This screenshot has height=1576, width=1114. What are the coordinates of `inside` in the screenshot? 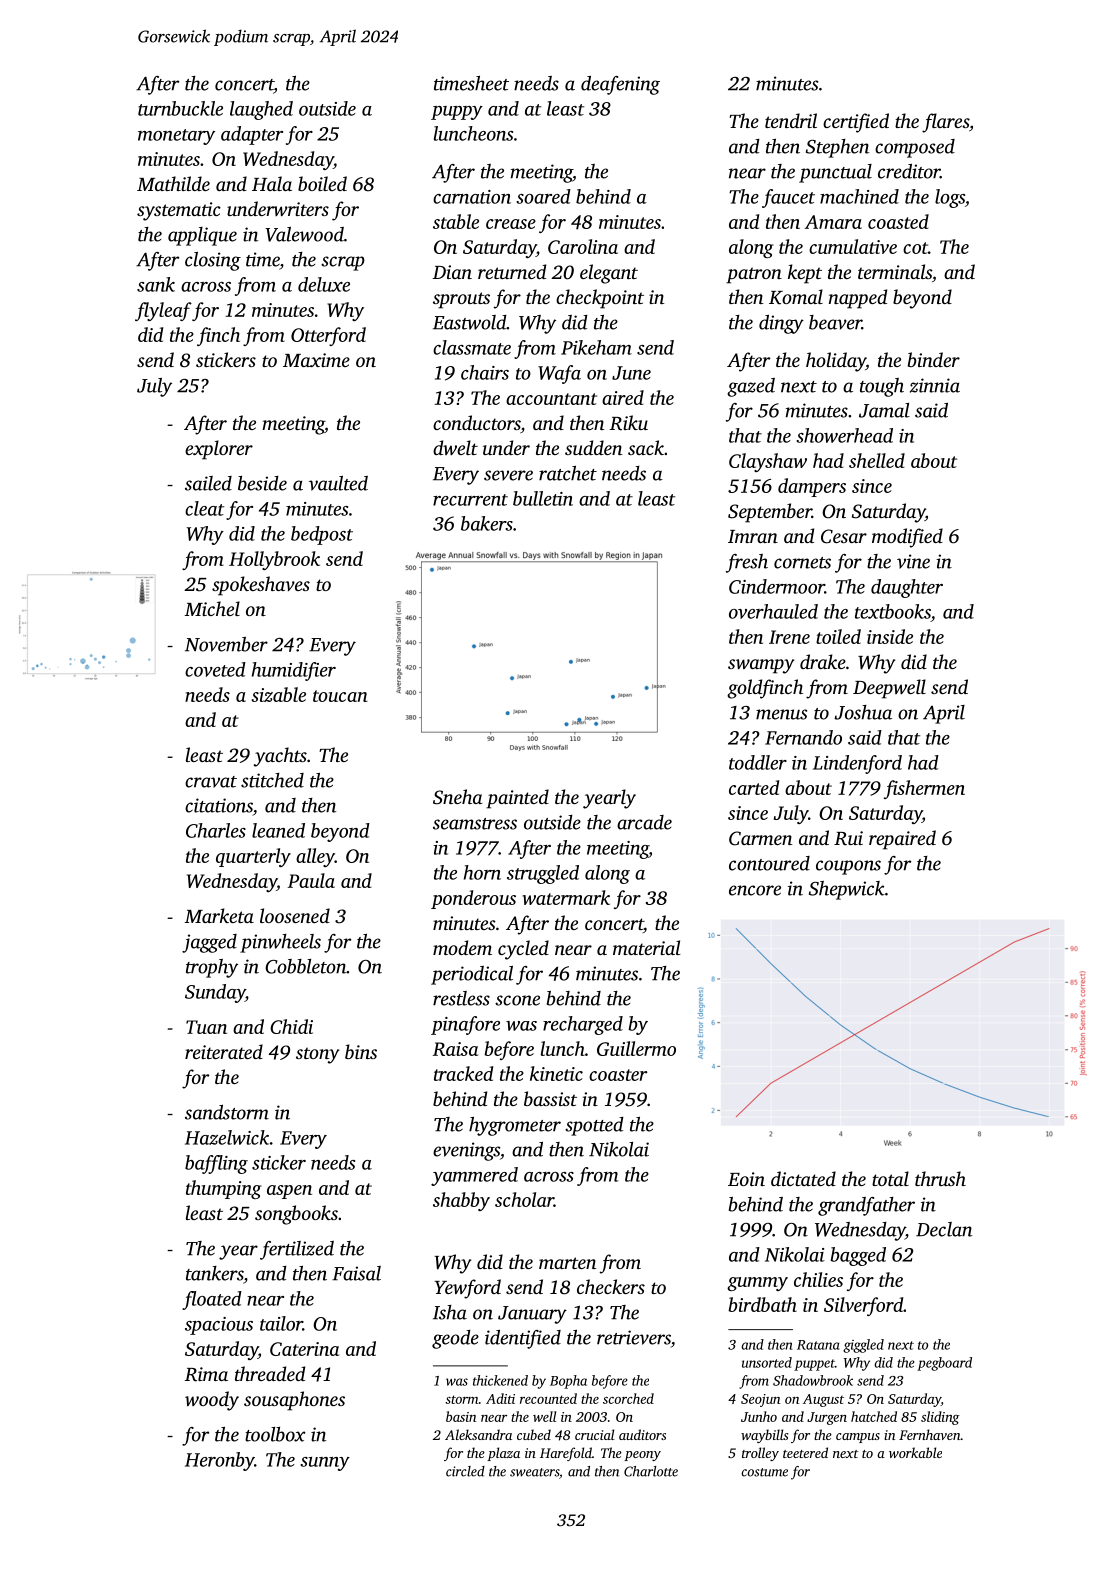 It's located at (890, 636).
